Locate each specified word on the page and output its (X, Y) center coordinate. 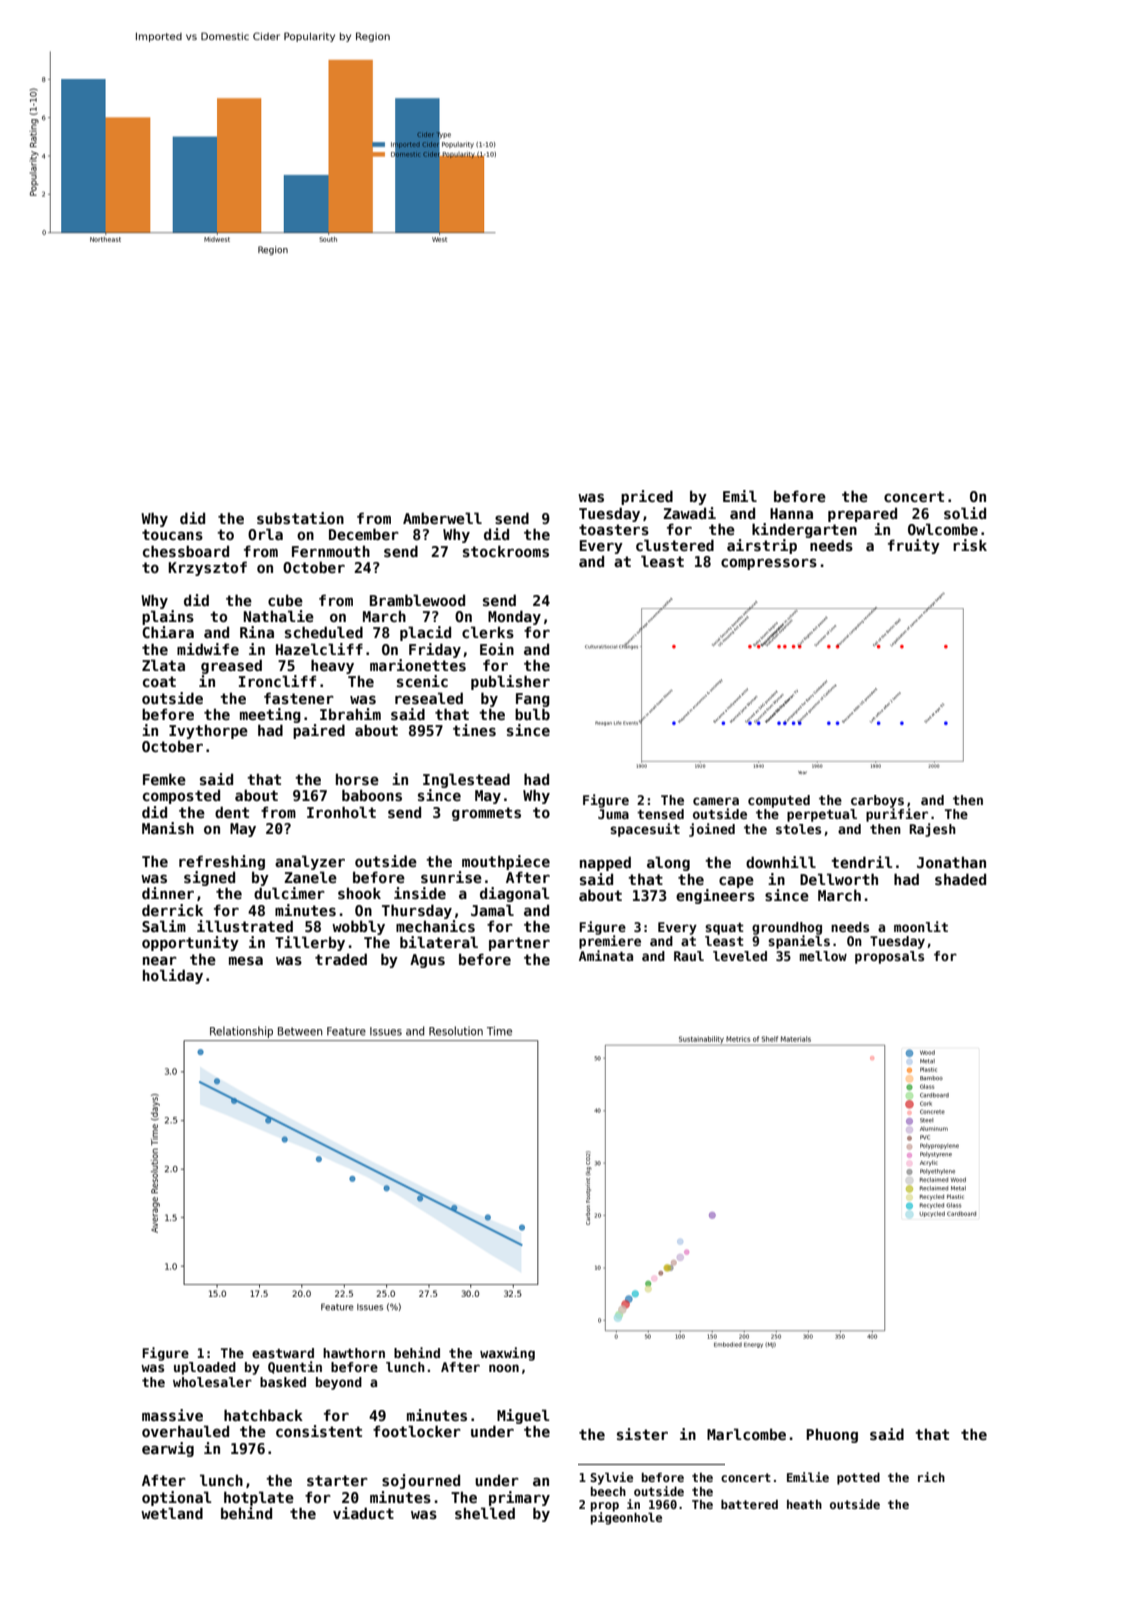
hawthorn (354, 1353)
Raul (689, 956)
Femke (164, 779)
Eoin (497, 649)
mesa (246, 960)
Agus (427, 961)
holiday (173, 976)
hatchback (263, 1415)
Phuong (832, 1435)
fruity (914, 546)
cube (285, 600)
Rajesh (932, 830)
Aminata (606, 955)
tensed (660, 814)
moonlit (921, 926)
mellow (823, 956)
